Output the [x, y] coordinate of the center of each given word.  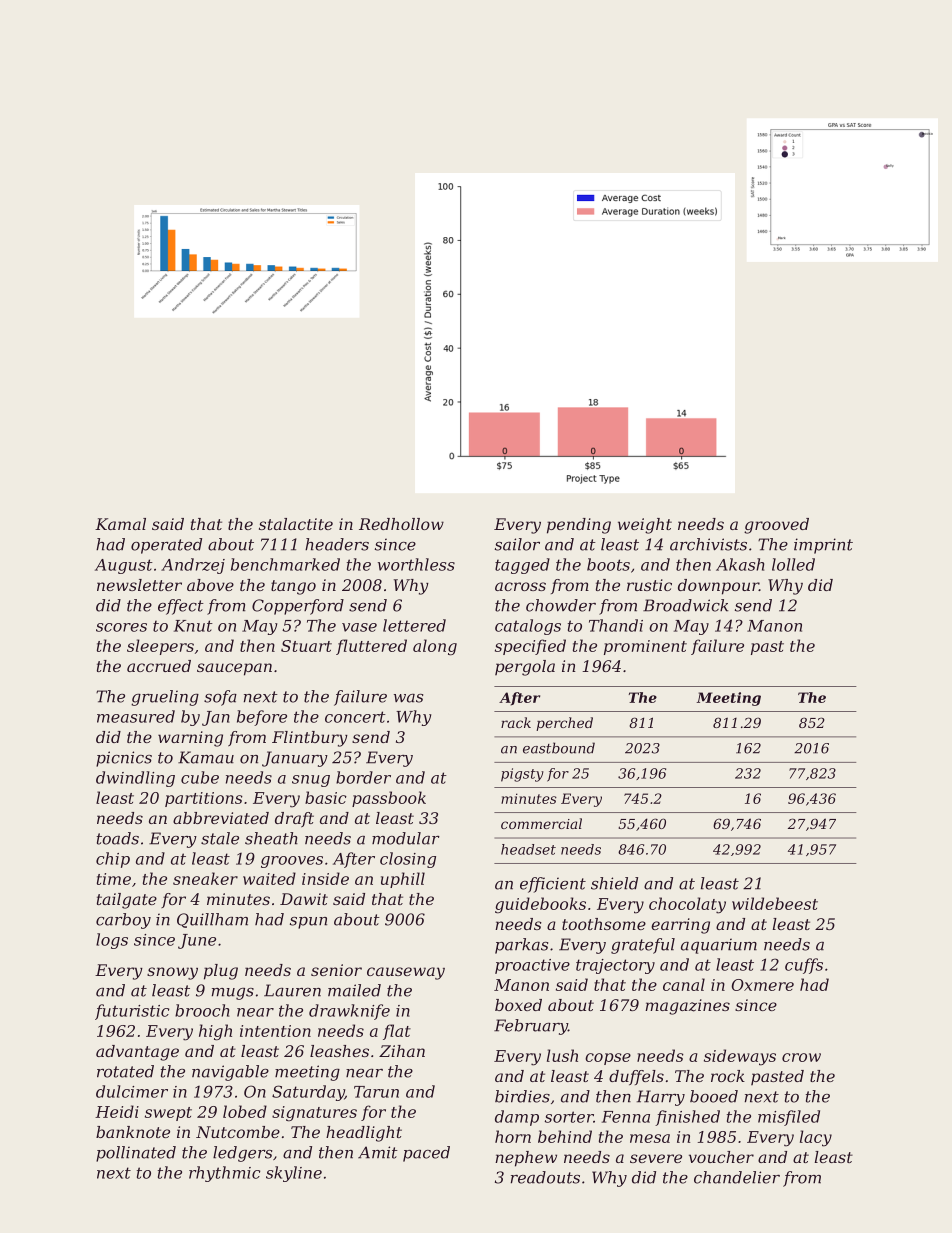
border [363, 777]
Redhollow [401, 524]
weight [645, 526]
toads [118, 838]
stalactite [296, 524]
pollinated [136, 1154]
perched [564, 724]
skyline [294, 1174]
